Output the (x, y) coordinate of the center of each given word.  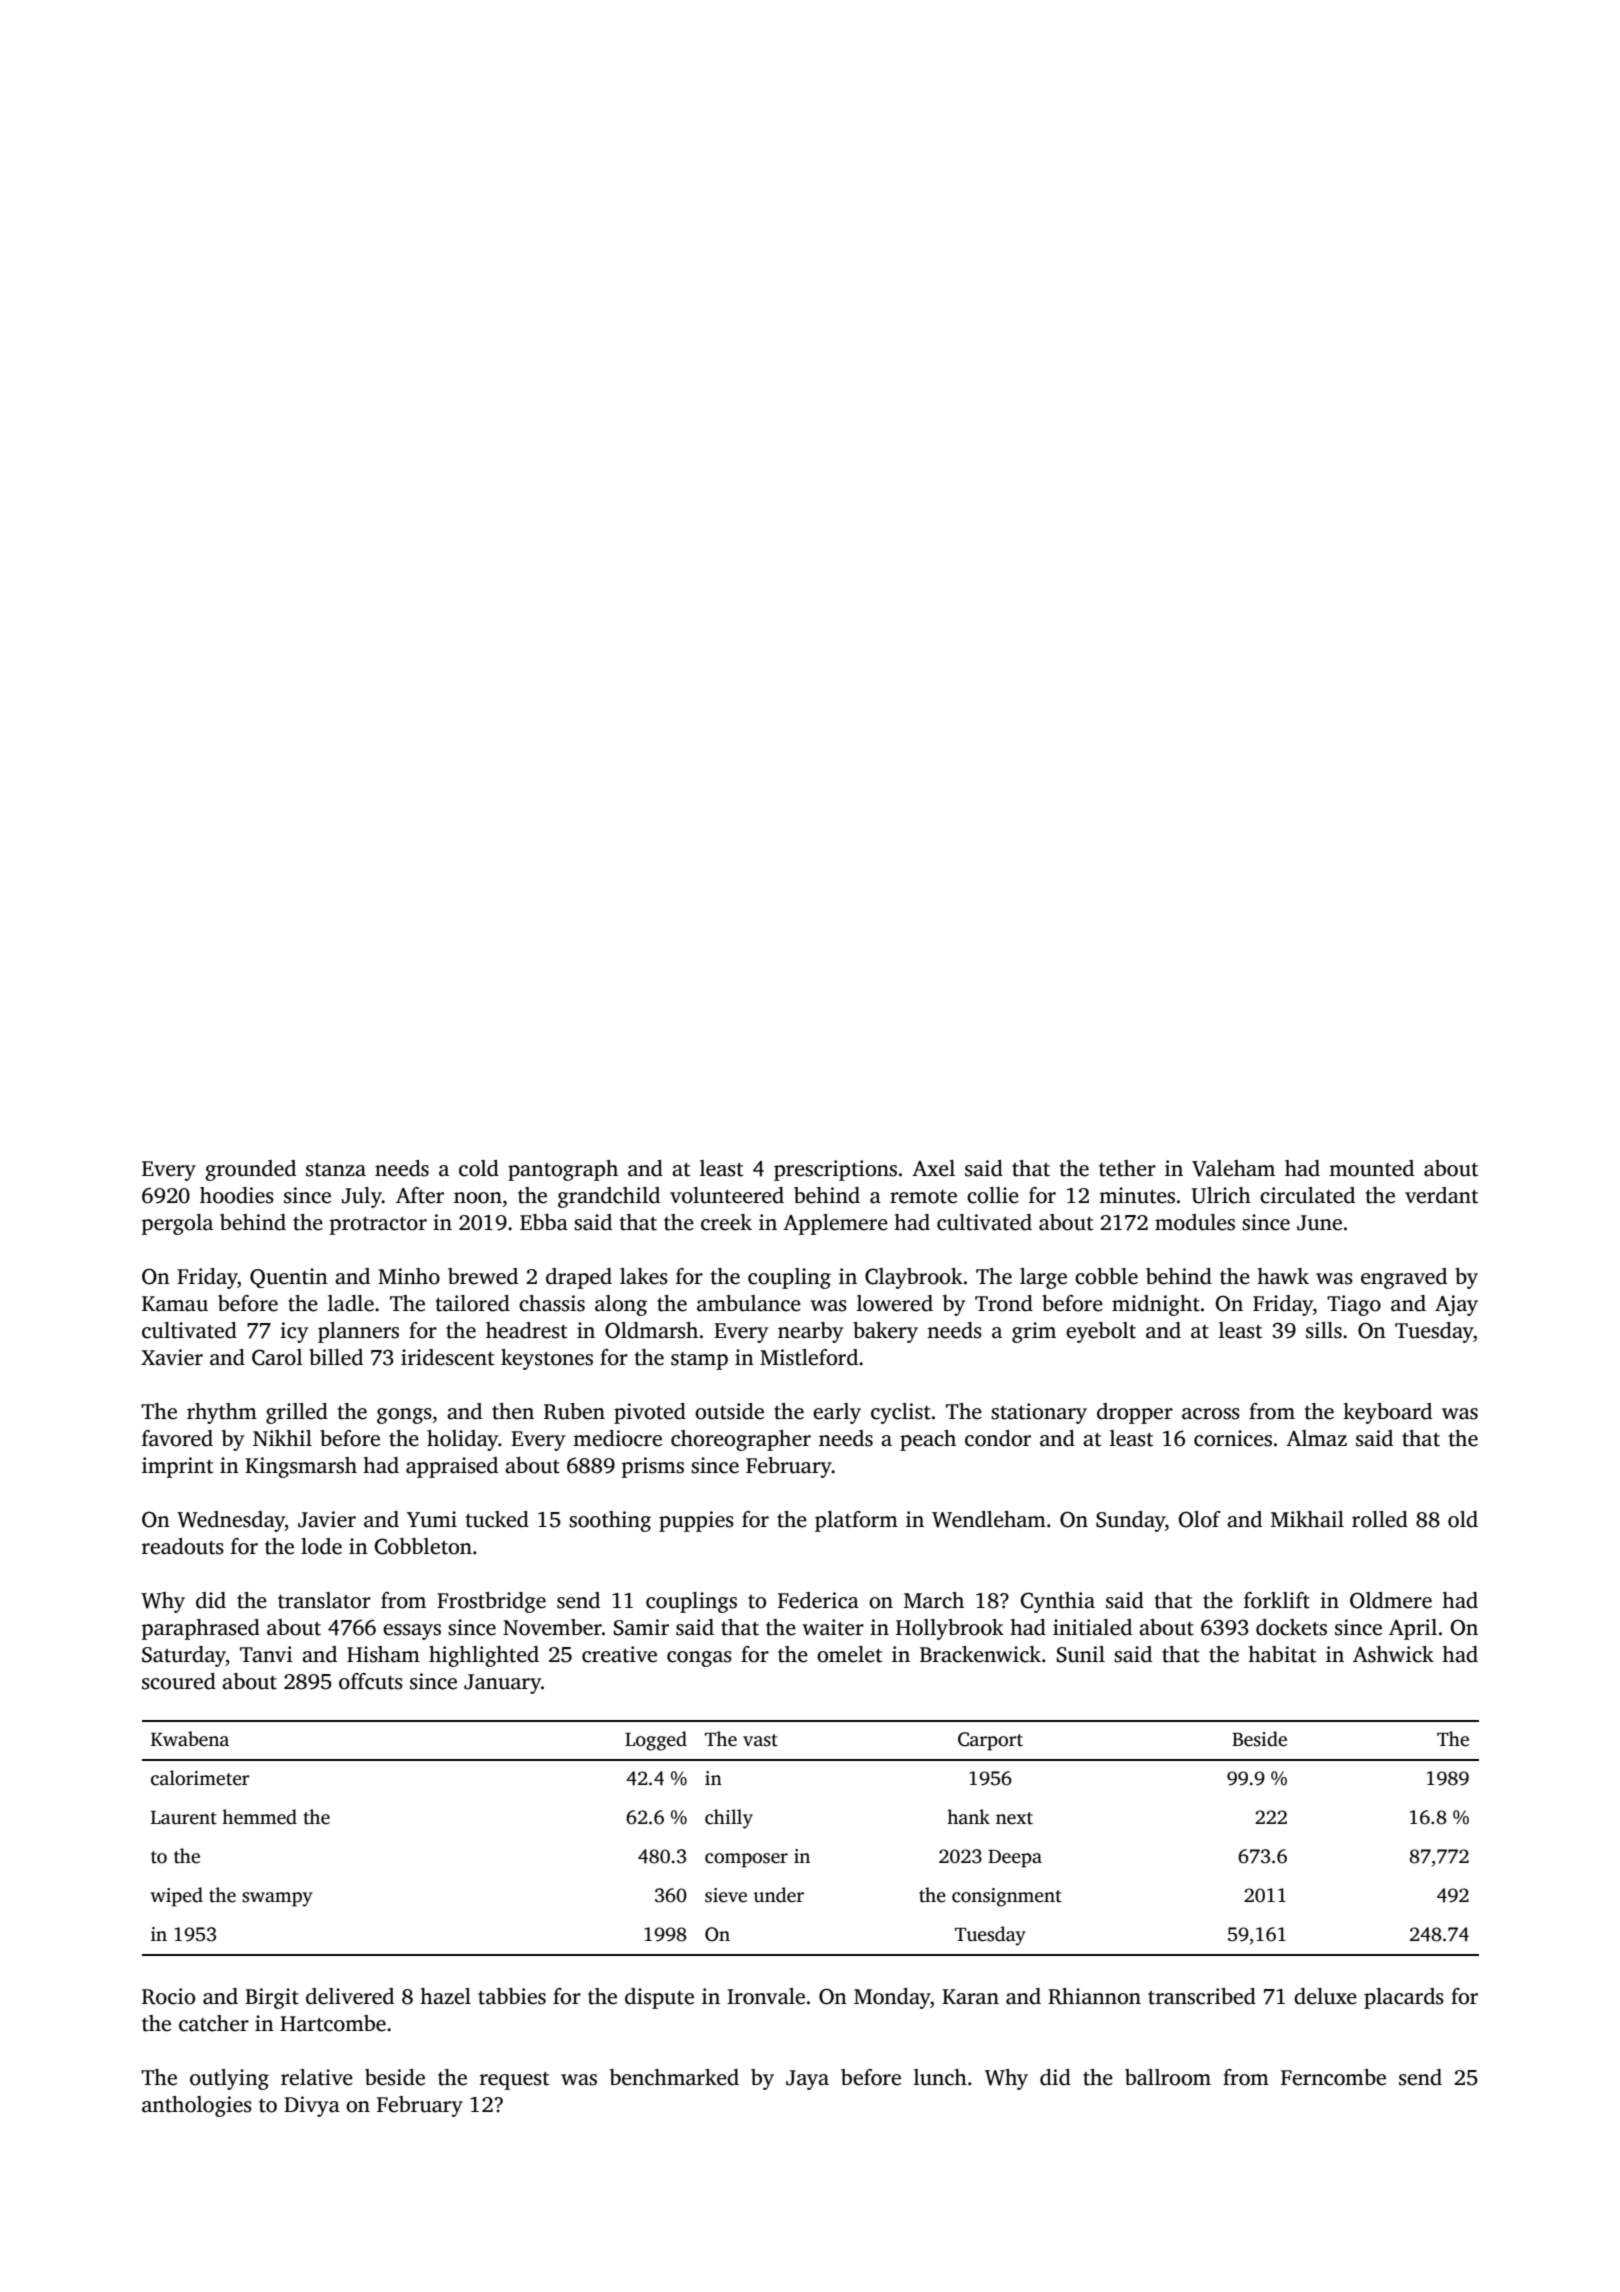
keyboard (1387, 1413)
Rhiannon (1094, 1996)
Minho (409, 1276)
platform (856, 1521)
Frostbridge (491, 1602)
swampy (277, 1899)
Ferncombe (1333, 2077)
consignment (1007, 1897)
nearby (810, 1332)
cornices (1233, 1438)
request (514, 2081)
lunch (940, 2077)
